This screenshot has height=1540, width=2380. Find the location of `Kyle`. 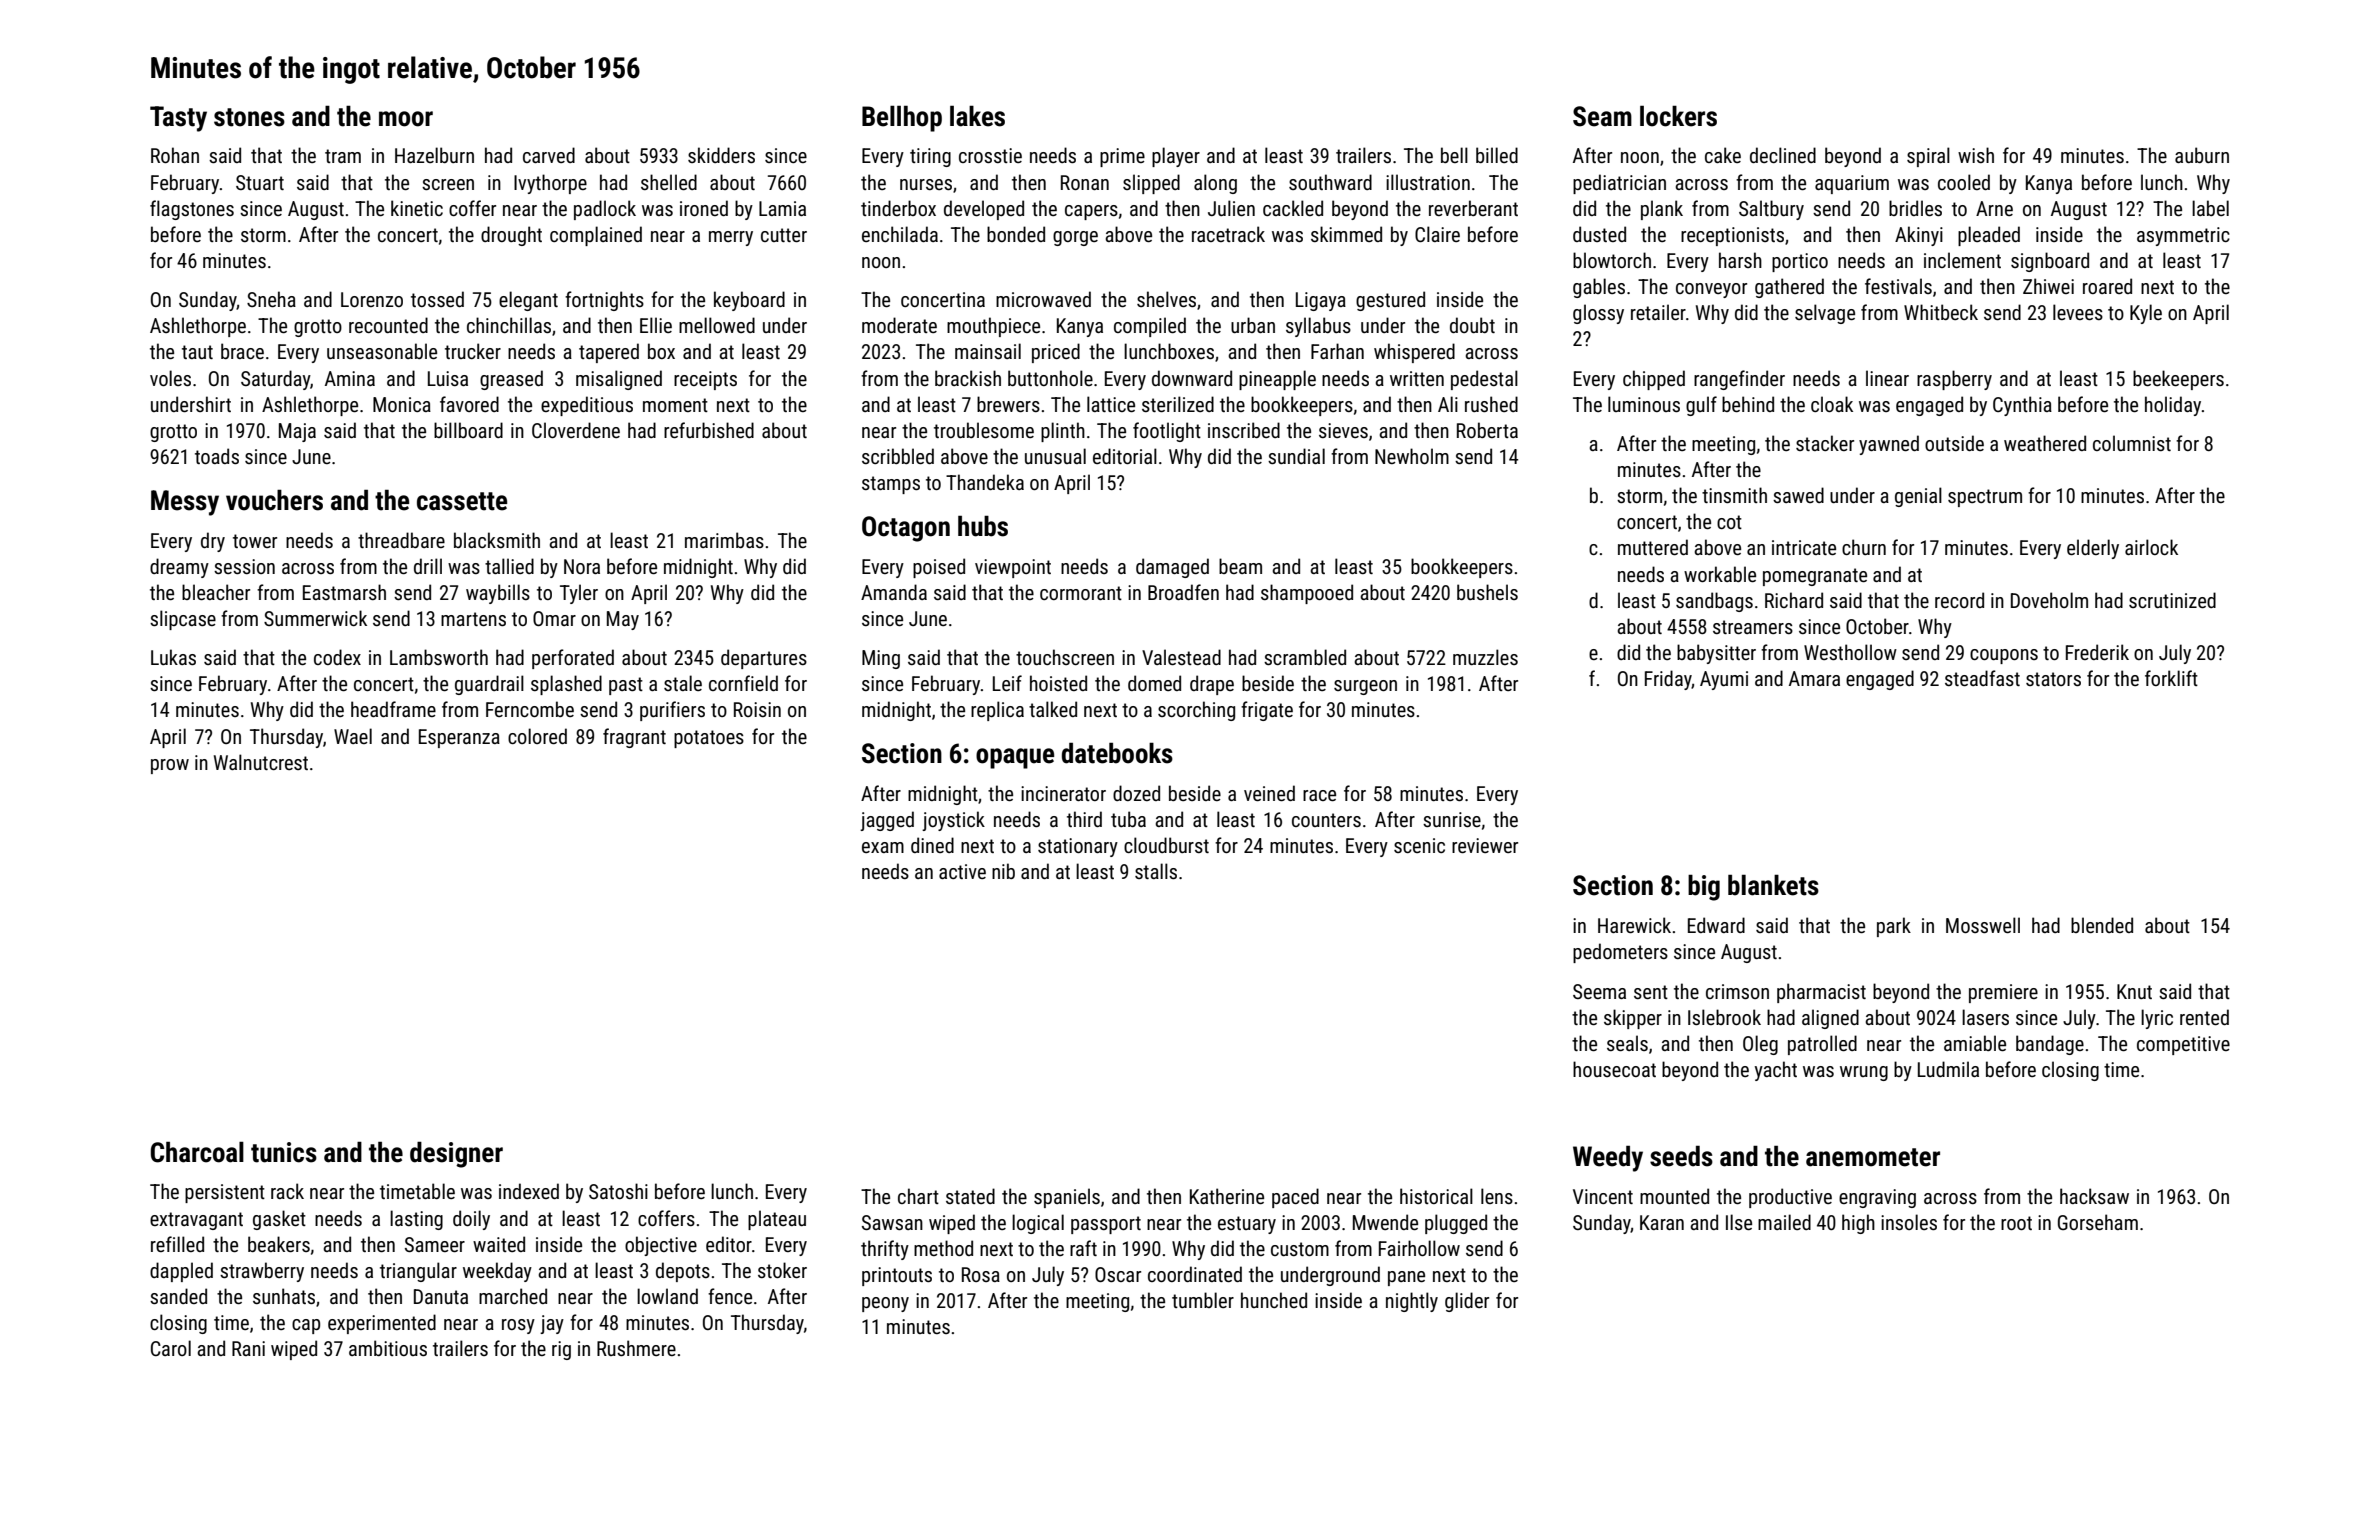

Kyle is located at coordinates (2146, 314).
